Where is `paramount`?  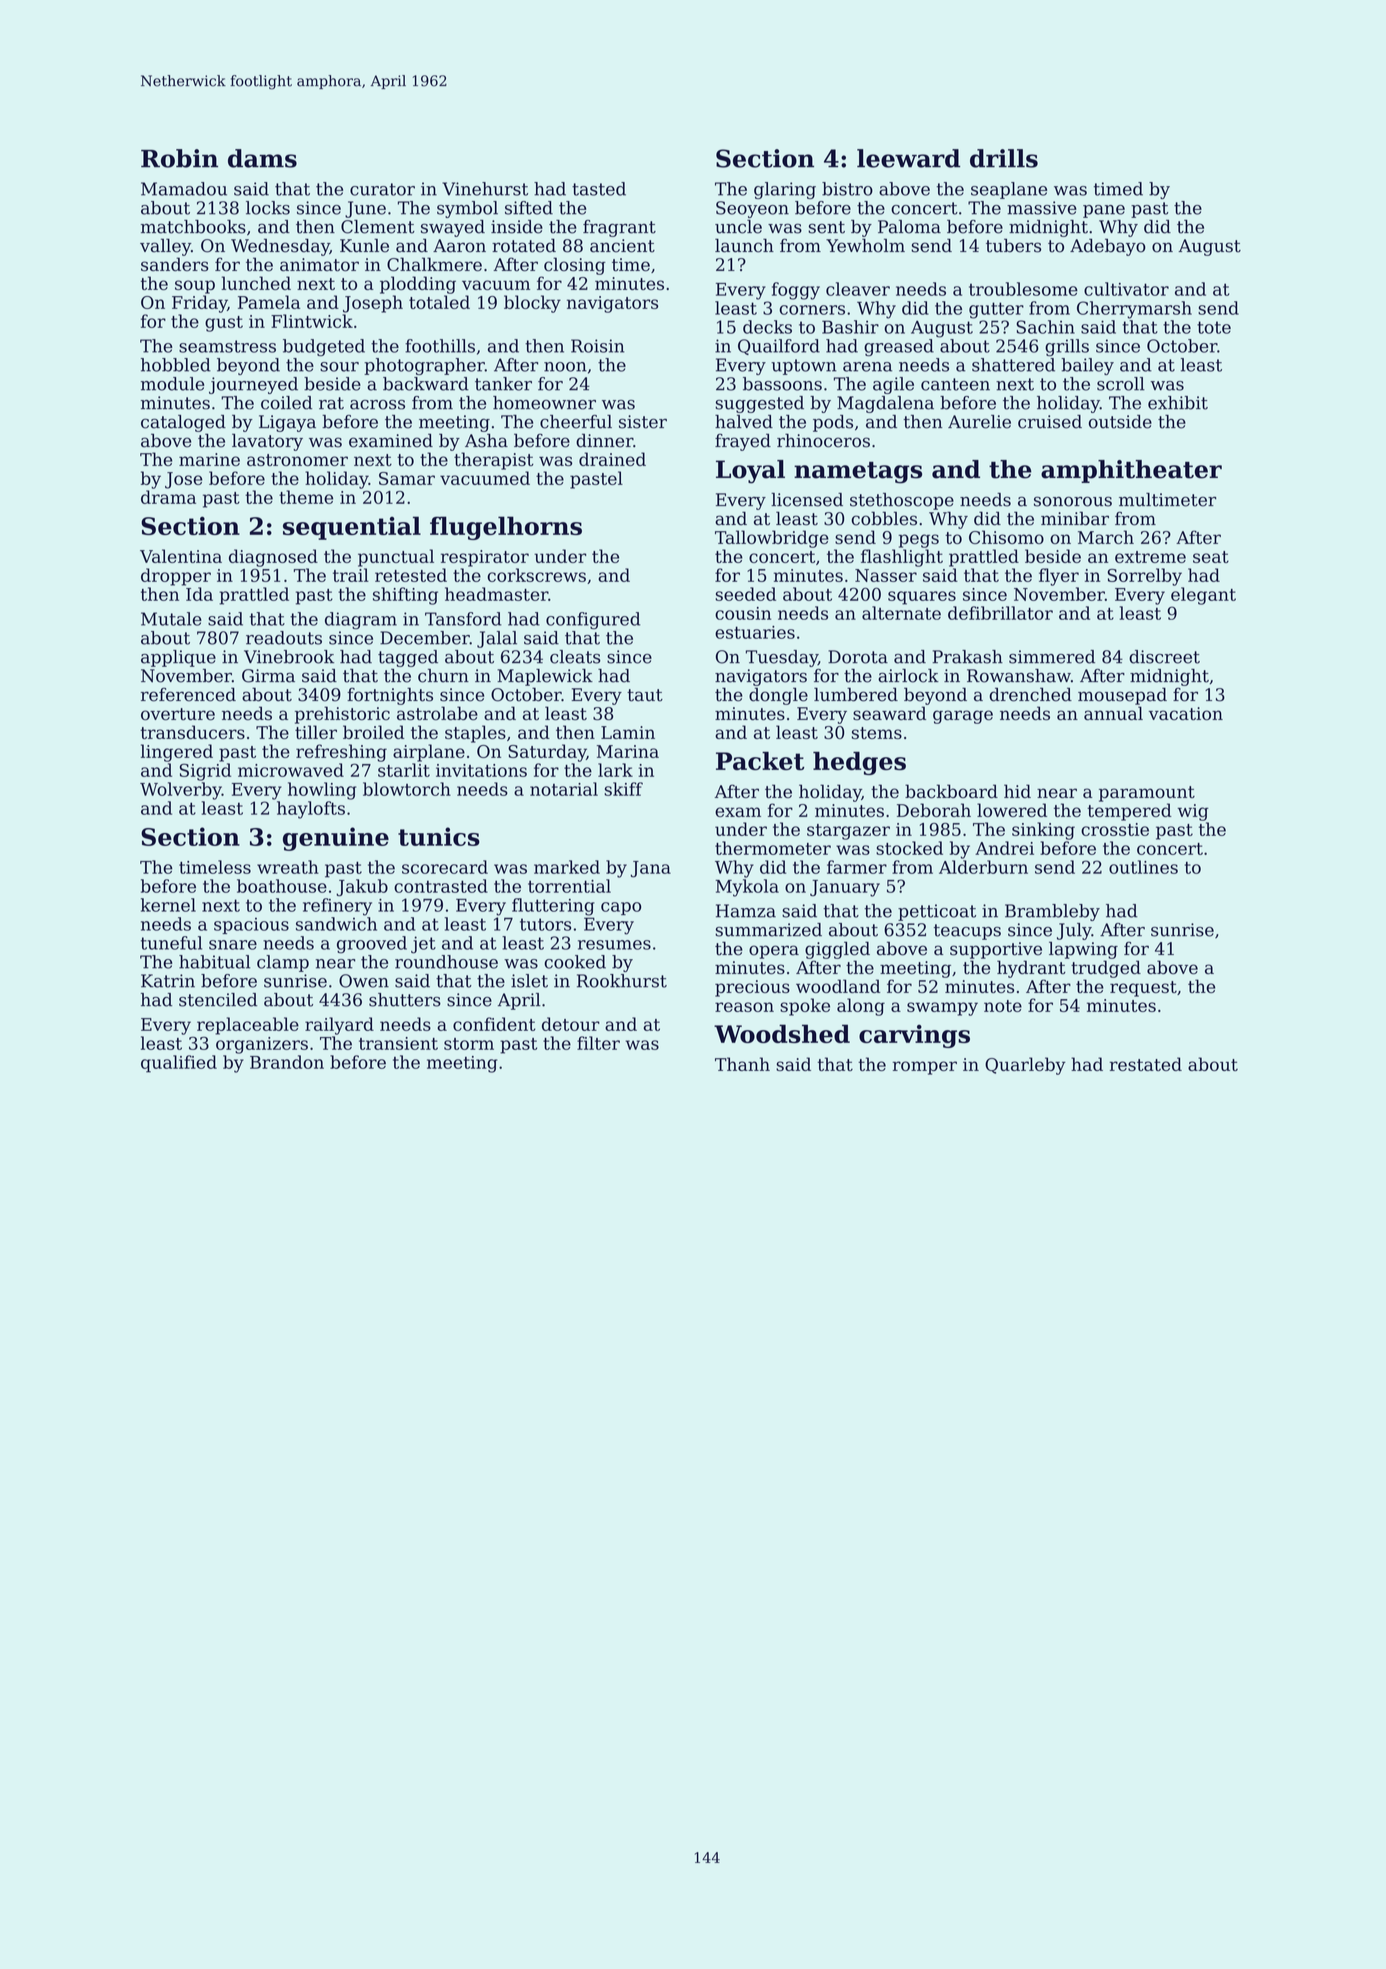 paramount is located at coordinates (1147, 794).
